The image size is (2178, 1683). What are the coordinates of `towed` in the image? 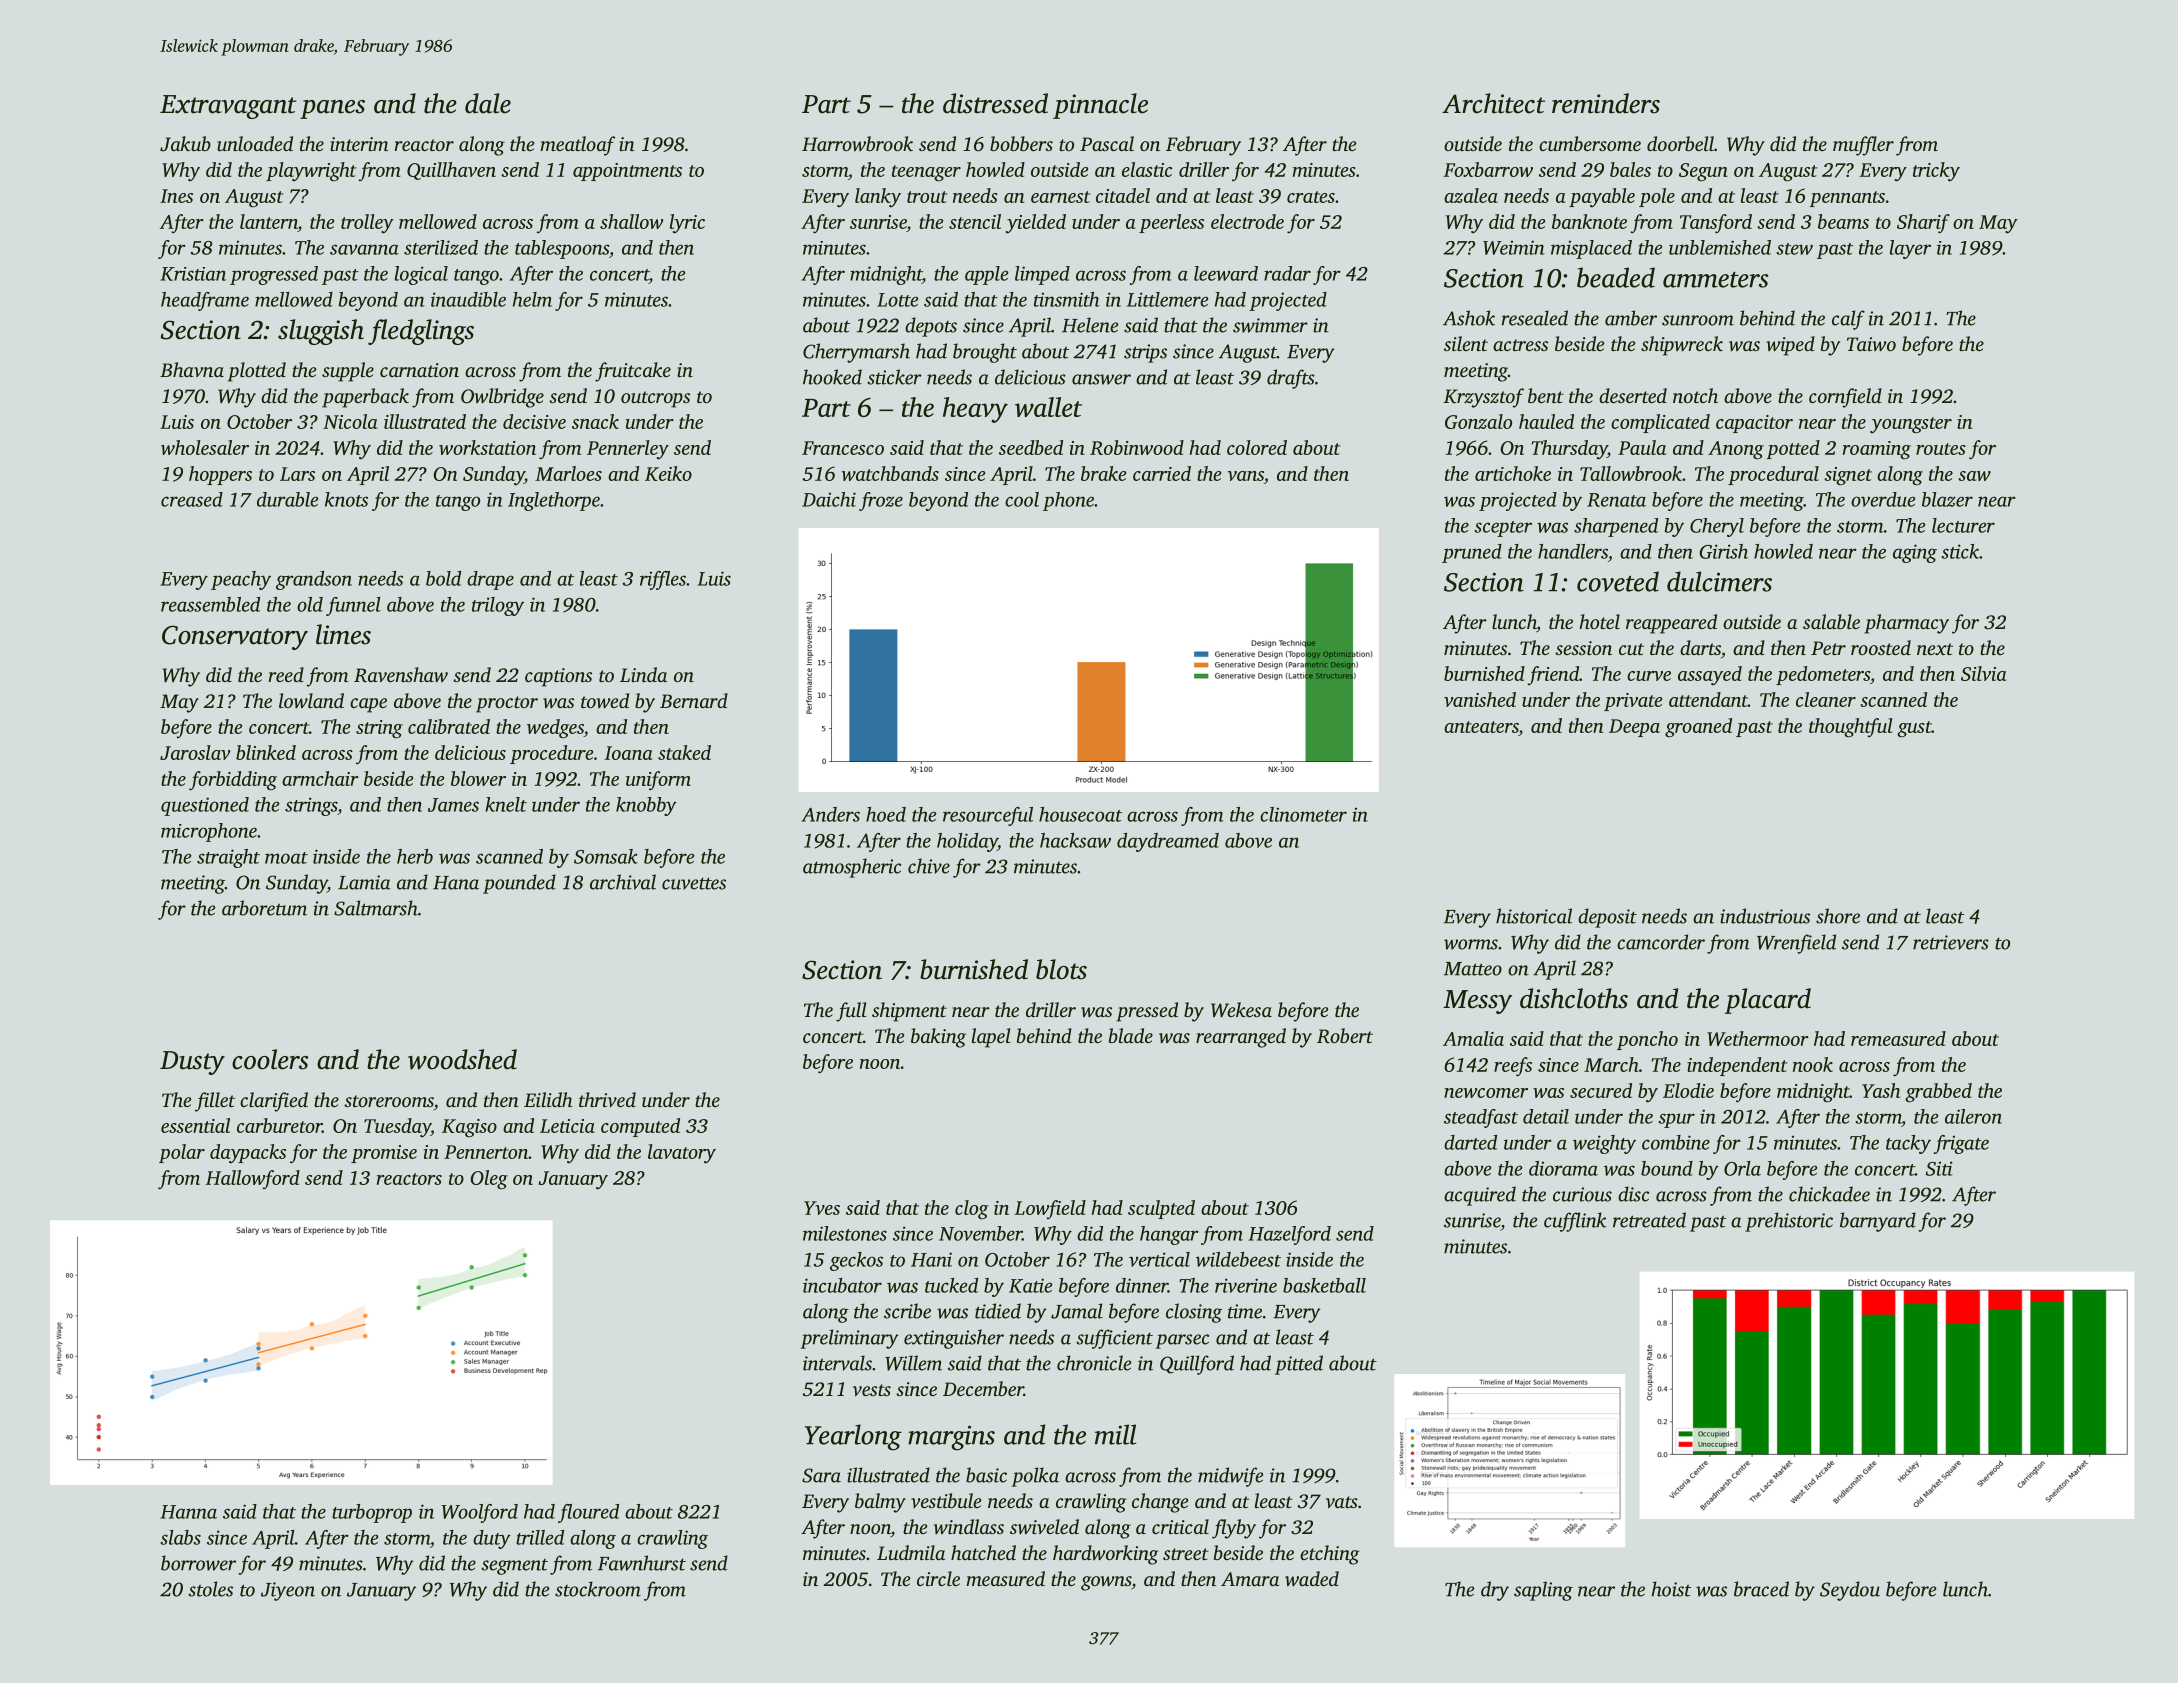 It's located at (605, 700).
